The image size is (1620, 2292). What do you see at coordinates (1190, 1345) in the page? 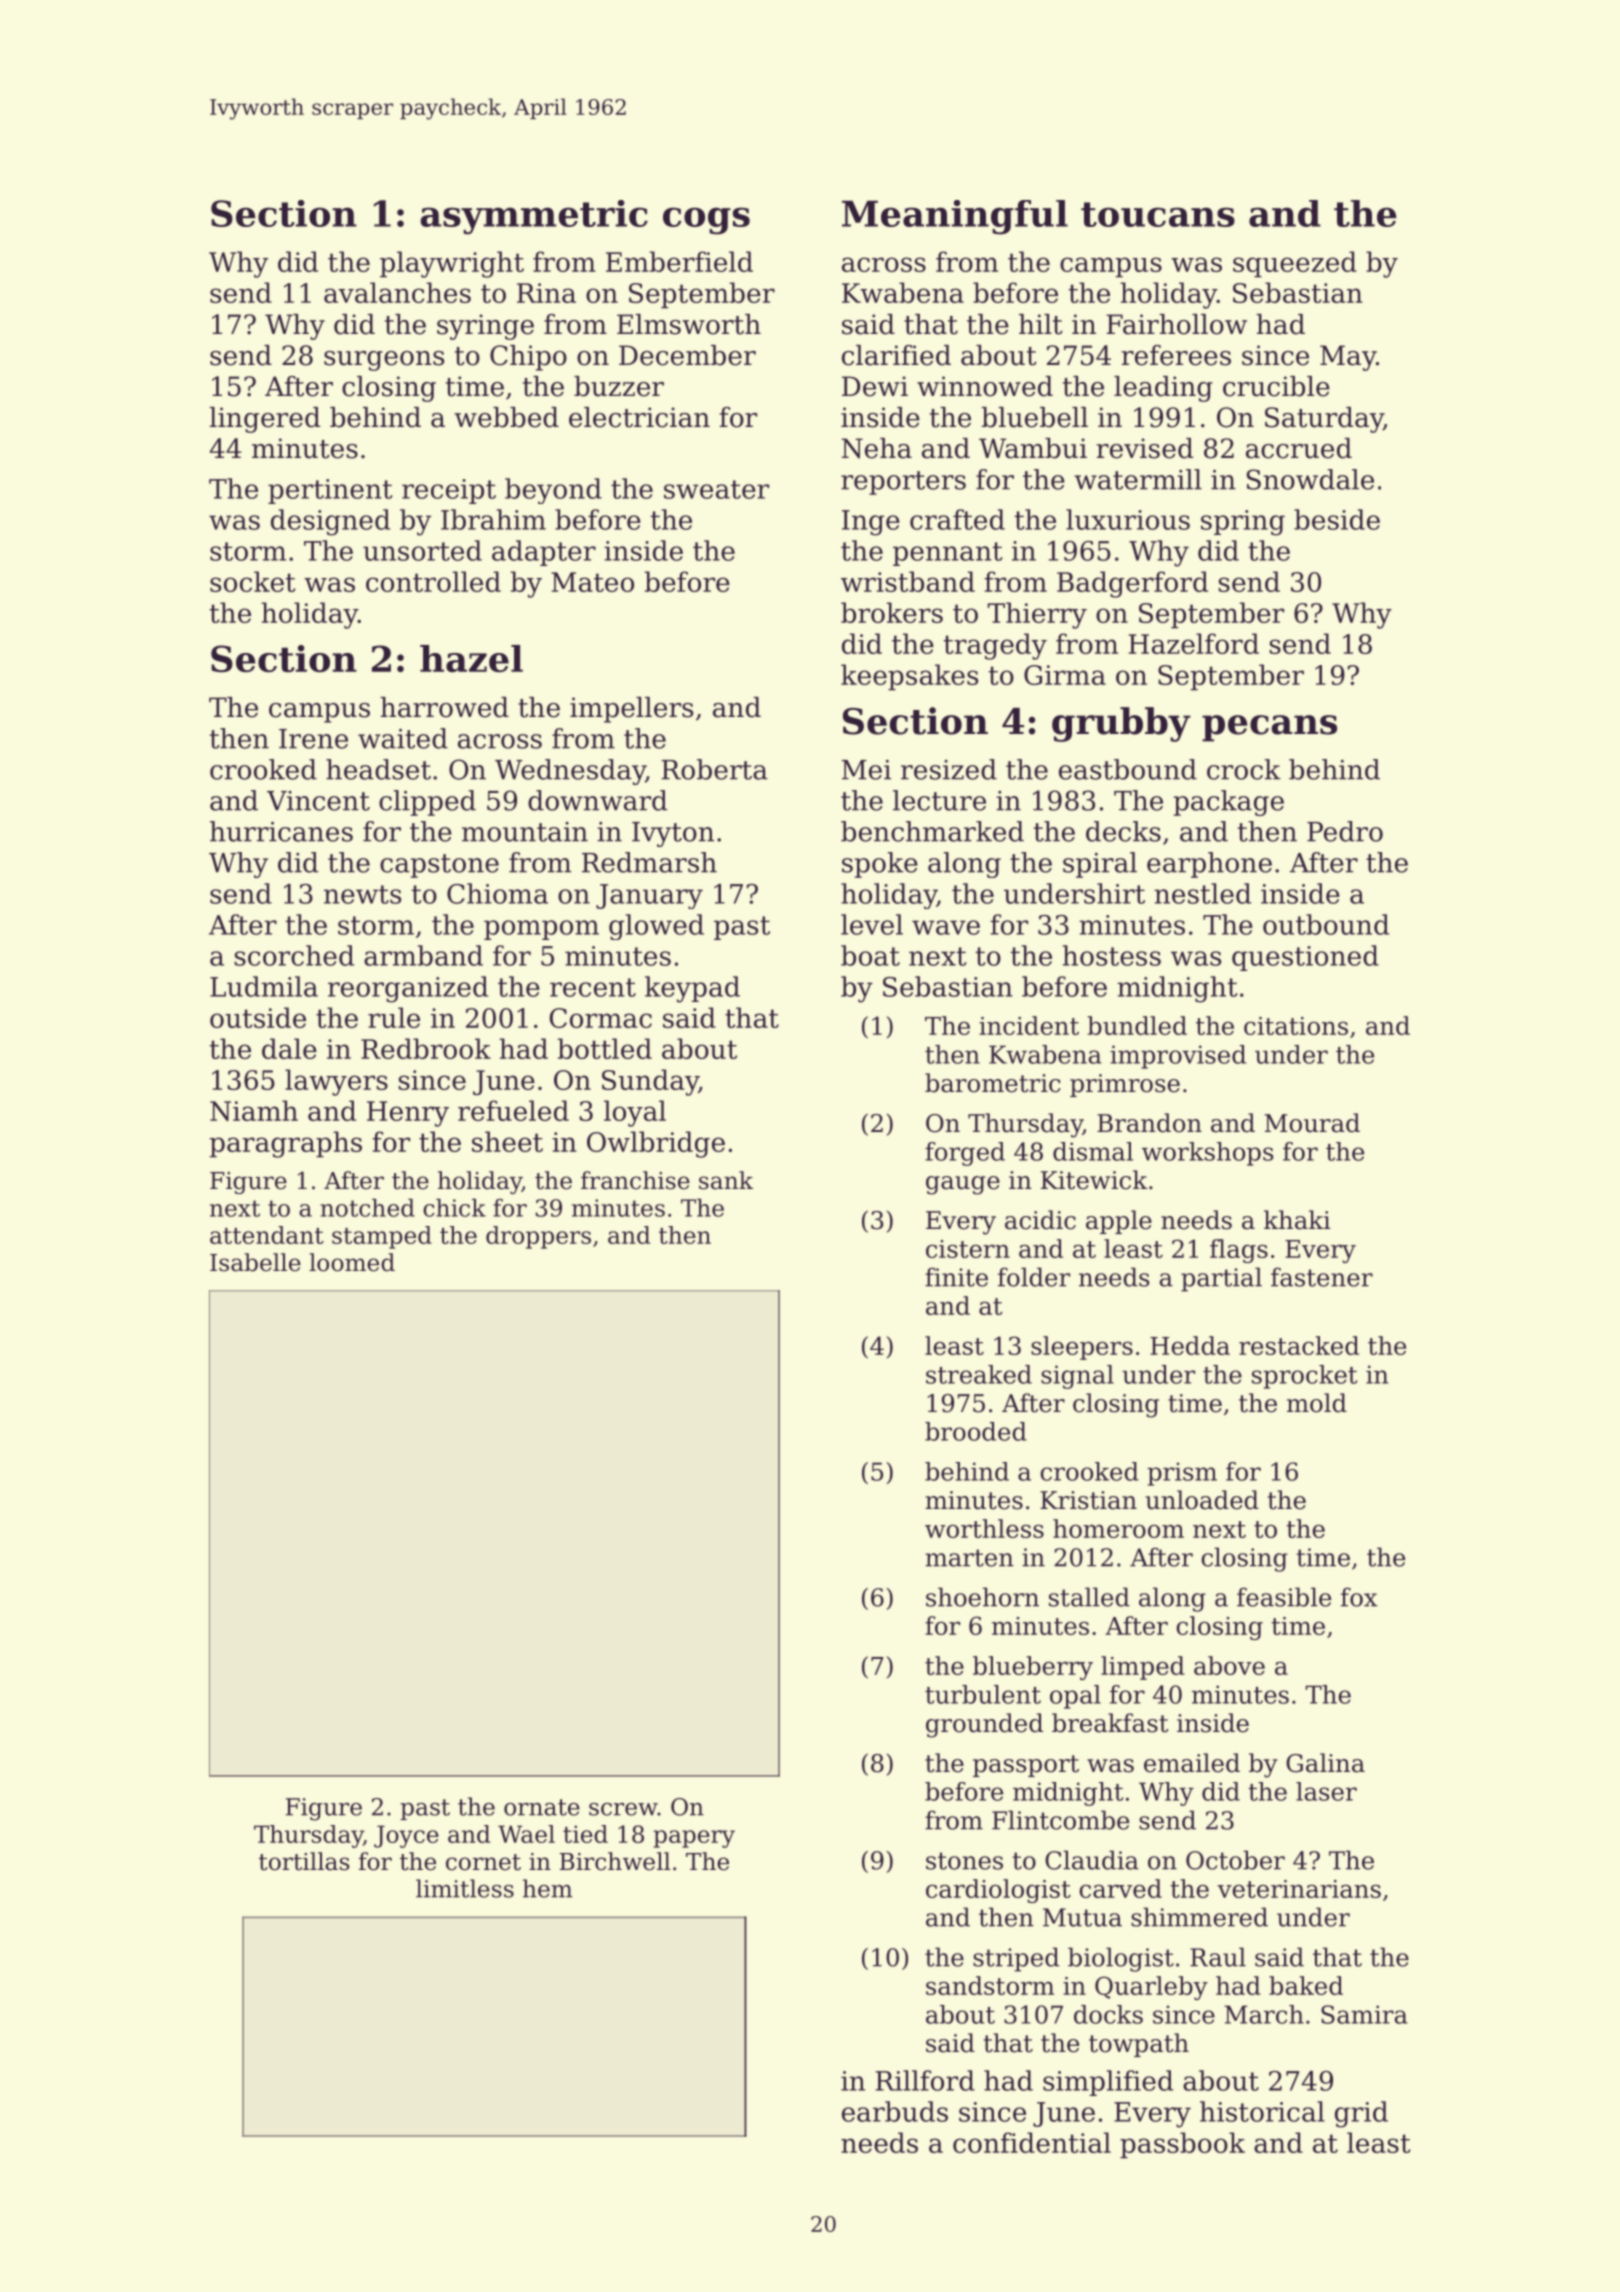
I see `Hedda` at bounding box center [1190, 1345].
